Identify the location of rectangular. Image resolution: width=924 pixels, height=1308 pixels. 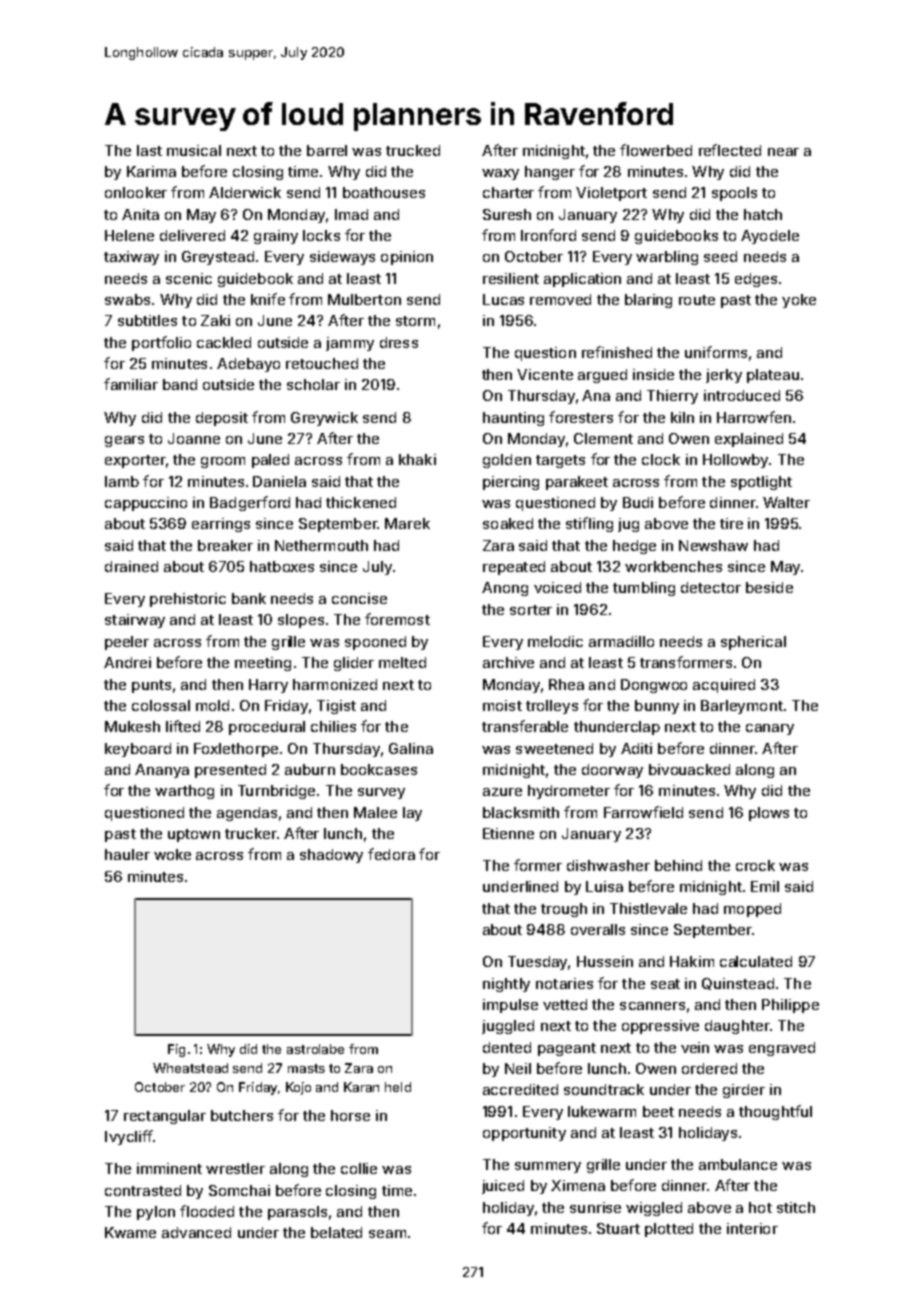
(165, 1117).
